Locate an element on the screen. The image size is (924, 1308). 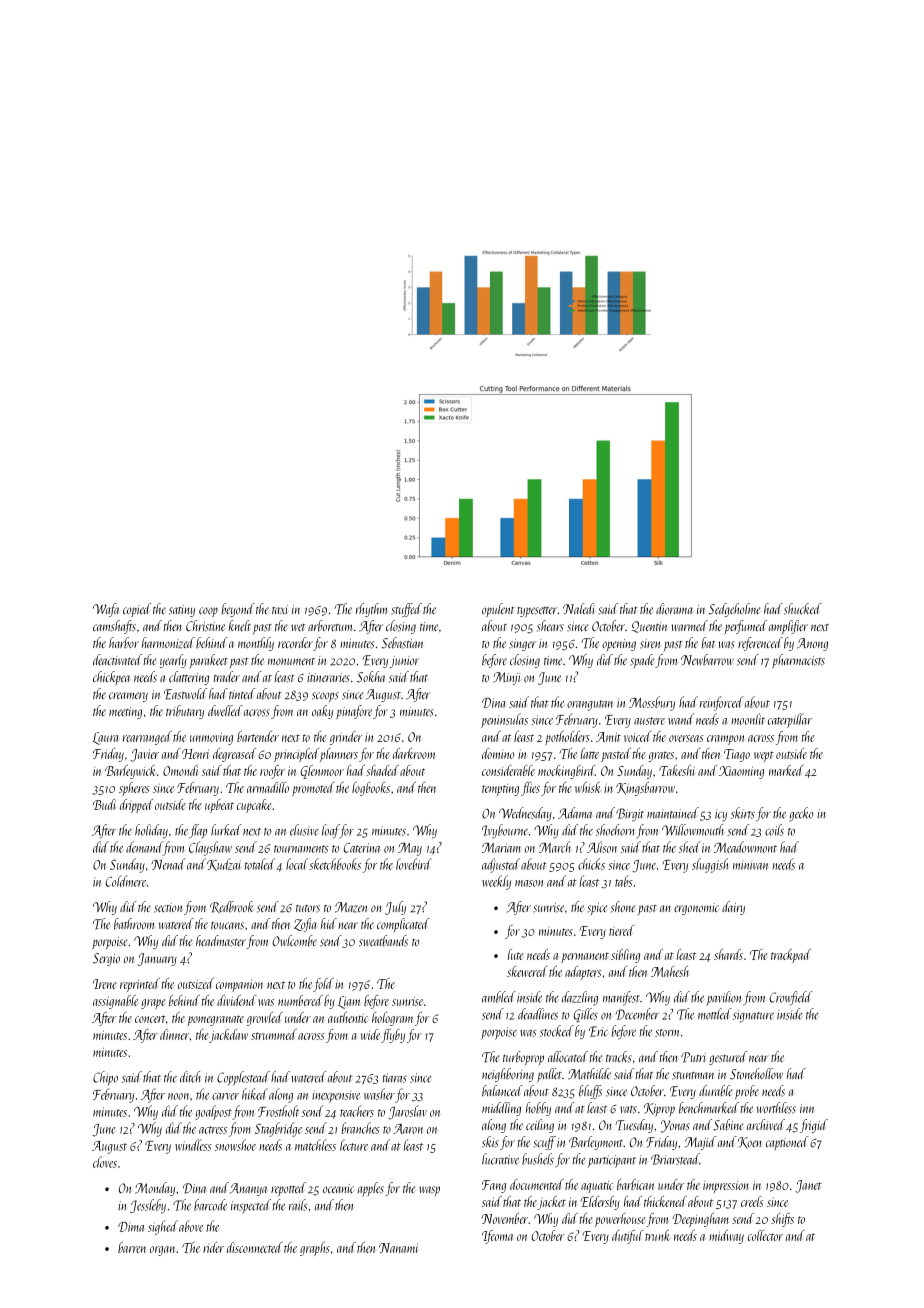
cloves is located at coordinates (105, 1162).
